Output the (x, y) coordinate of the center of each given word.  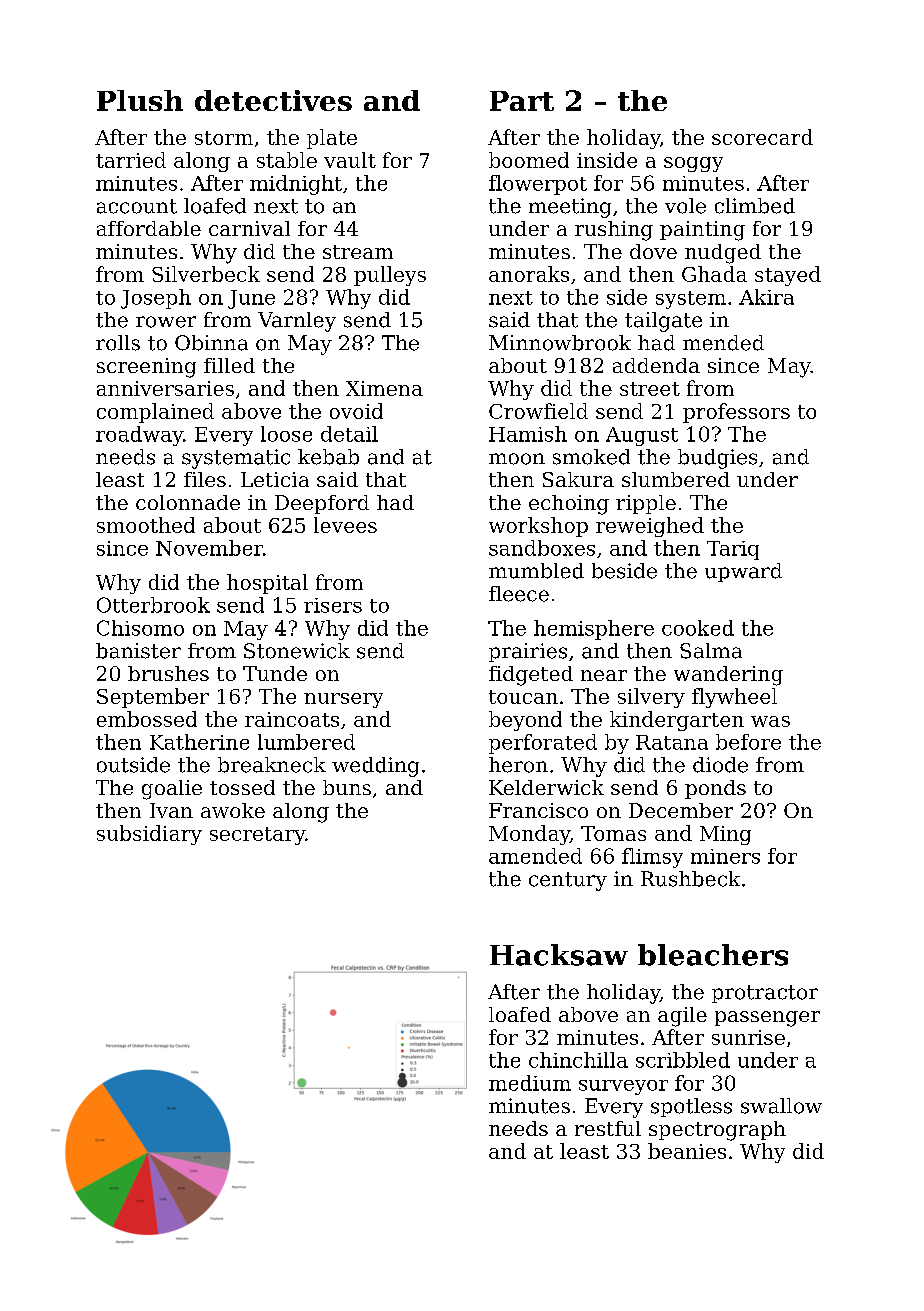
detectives (273, 100)
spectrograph (717, 1131)
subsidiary (149, 835)
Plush (140, 100)
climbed (755, 206)
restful (608, 1128)
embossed (147, 719)
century (568, 881)
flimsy (652, 858)
